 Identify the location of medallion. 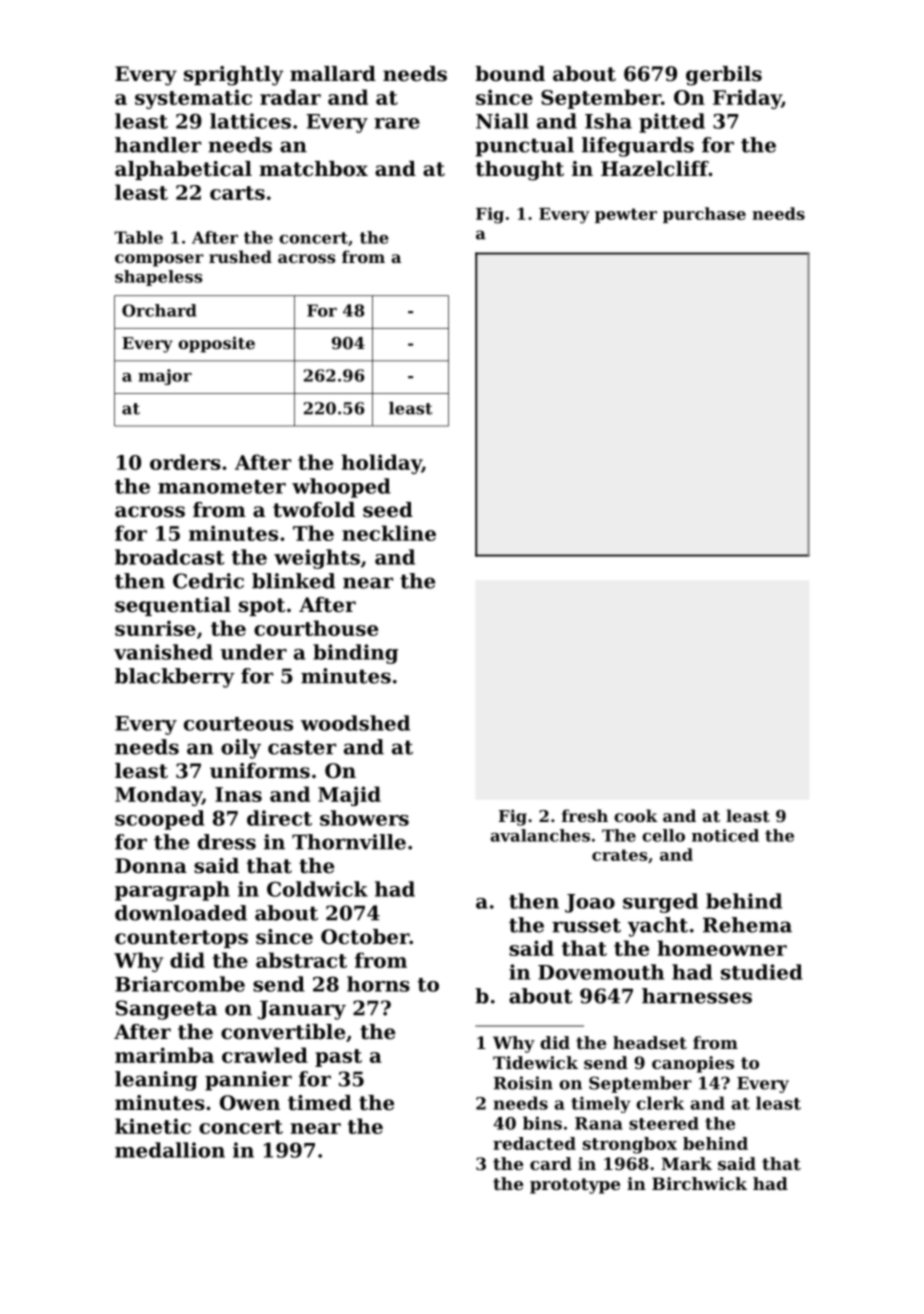
(170, 1150).
